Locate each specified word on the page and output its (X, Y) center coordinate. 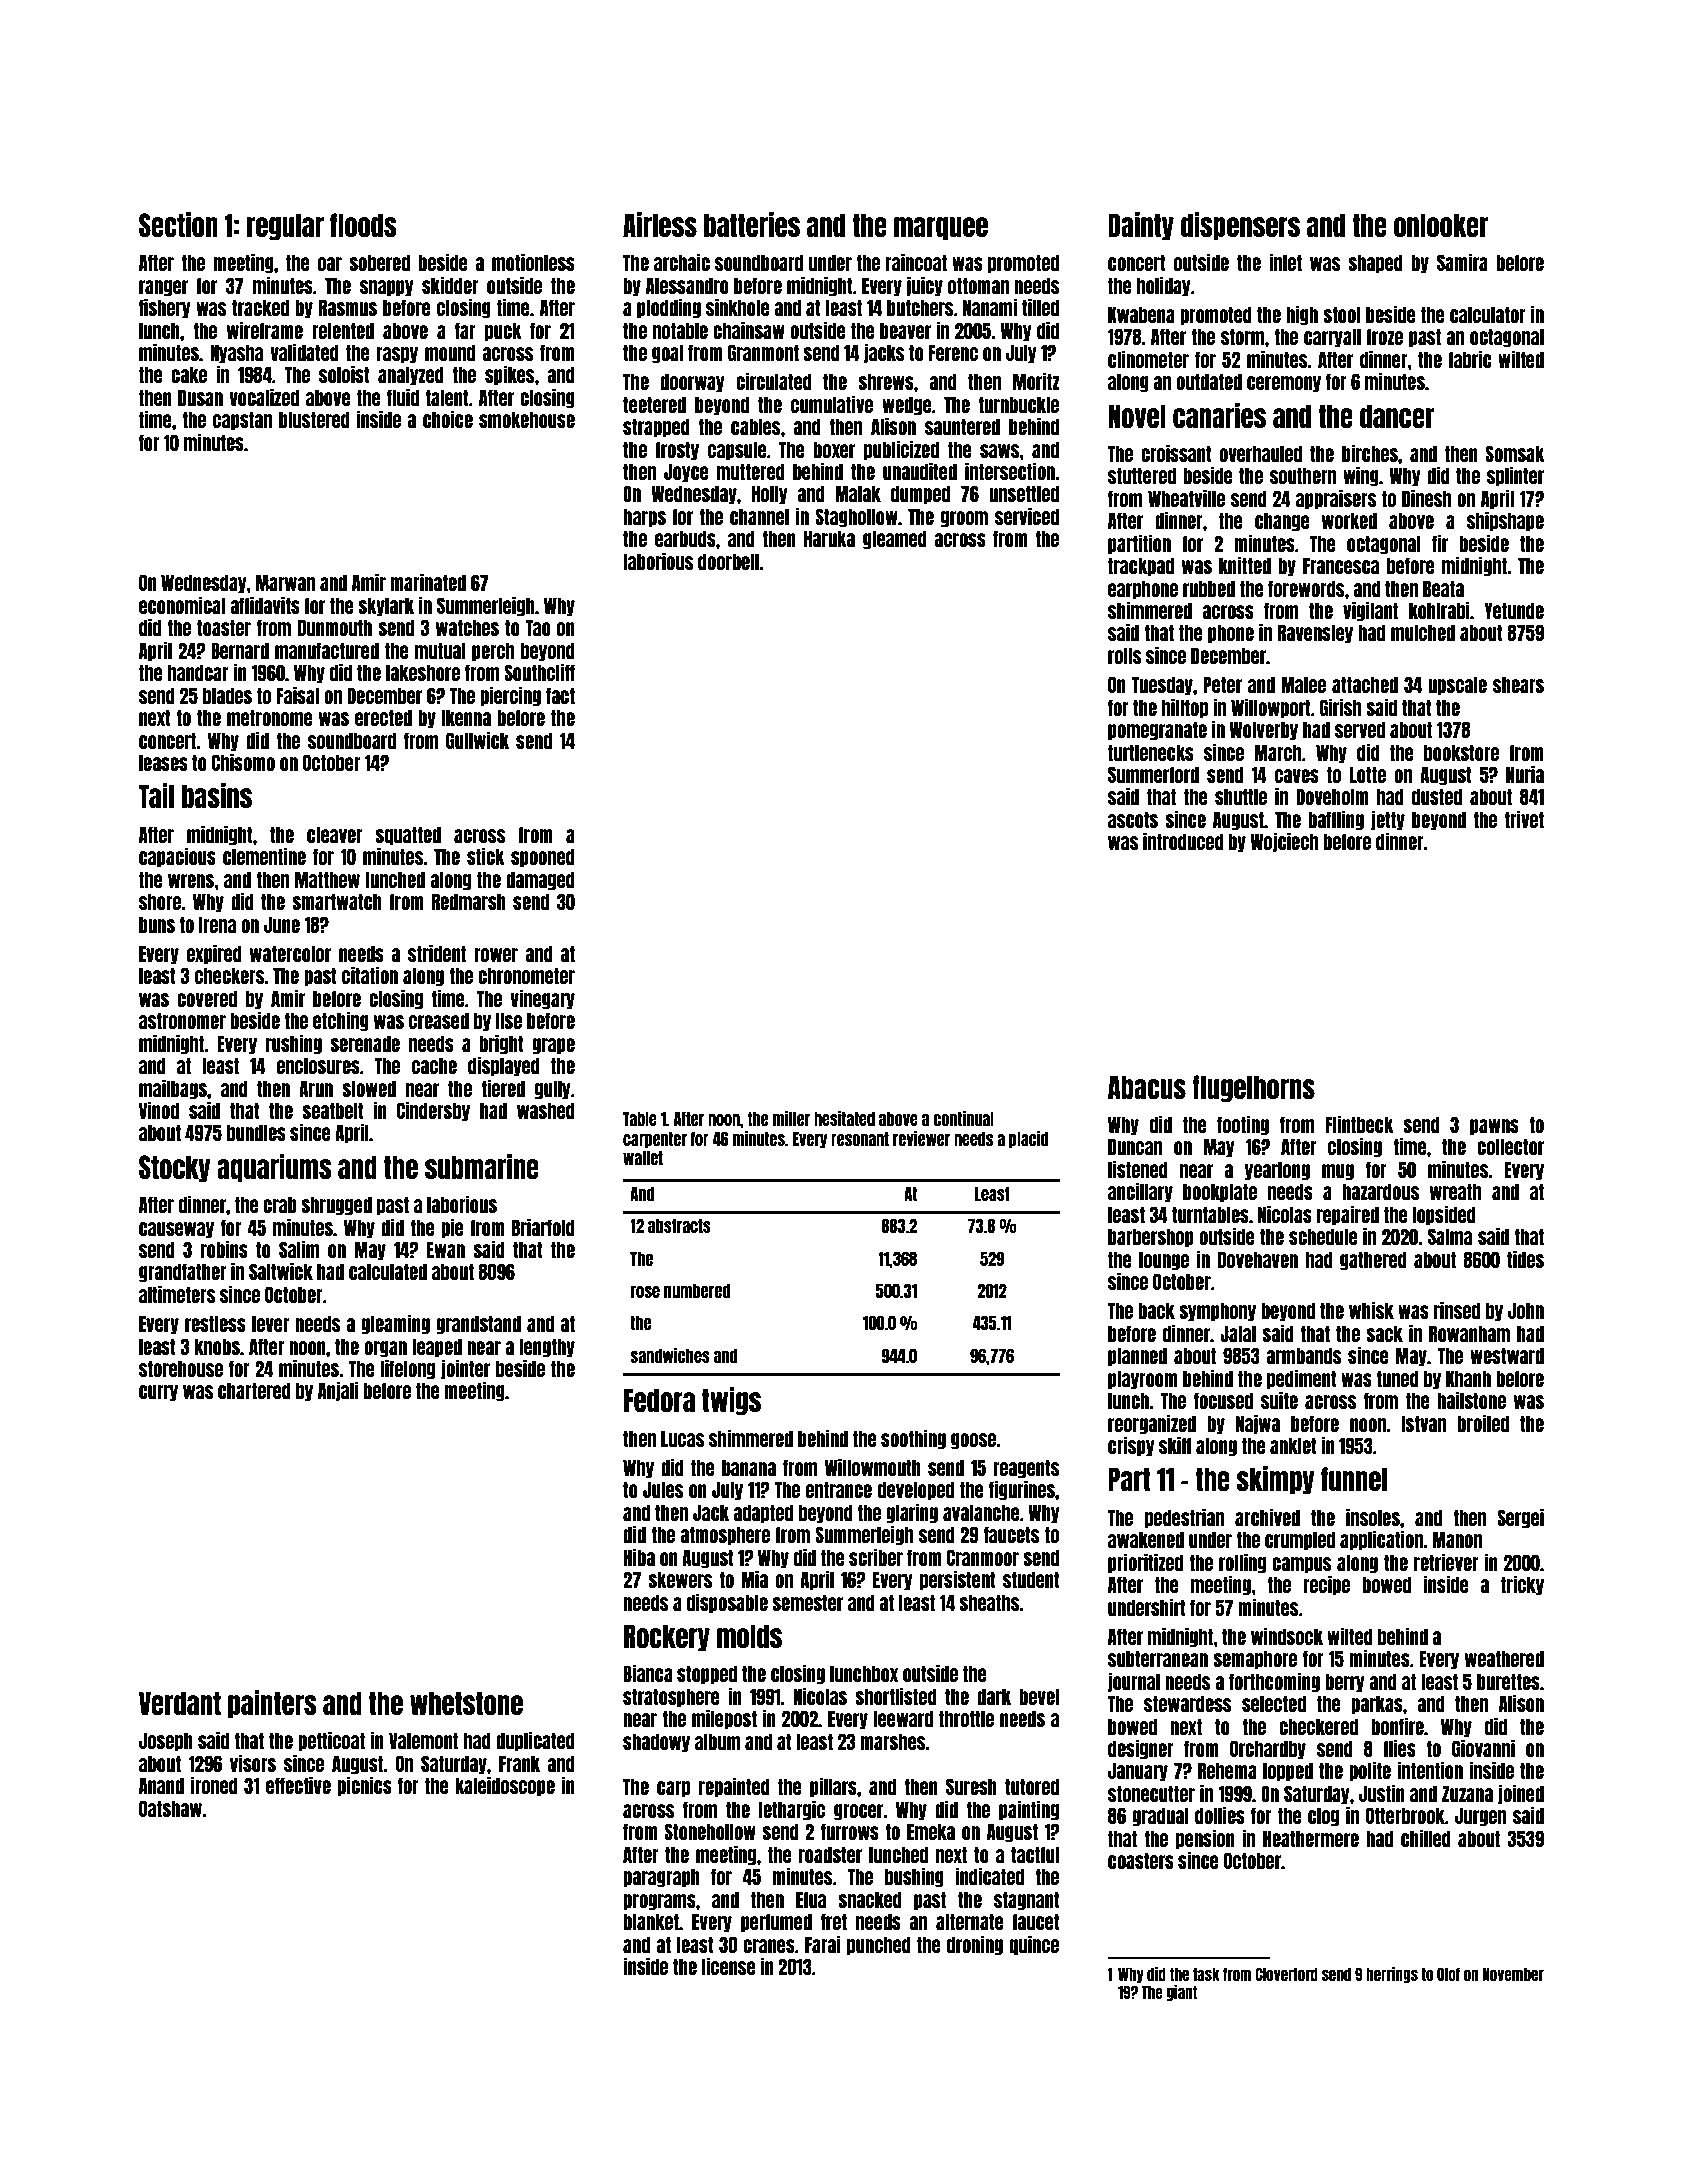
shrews (886, 381)
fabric (1470, 359)
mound (450, 352)
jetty (1388, 820)
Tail (156, 795)
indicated (989, 1876)
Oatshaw (170, 1808)
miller (791, 1118)
